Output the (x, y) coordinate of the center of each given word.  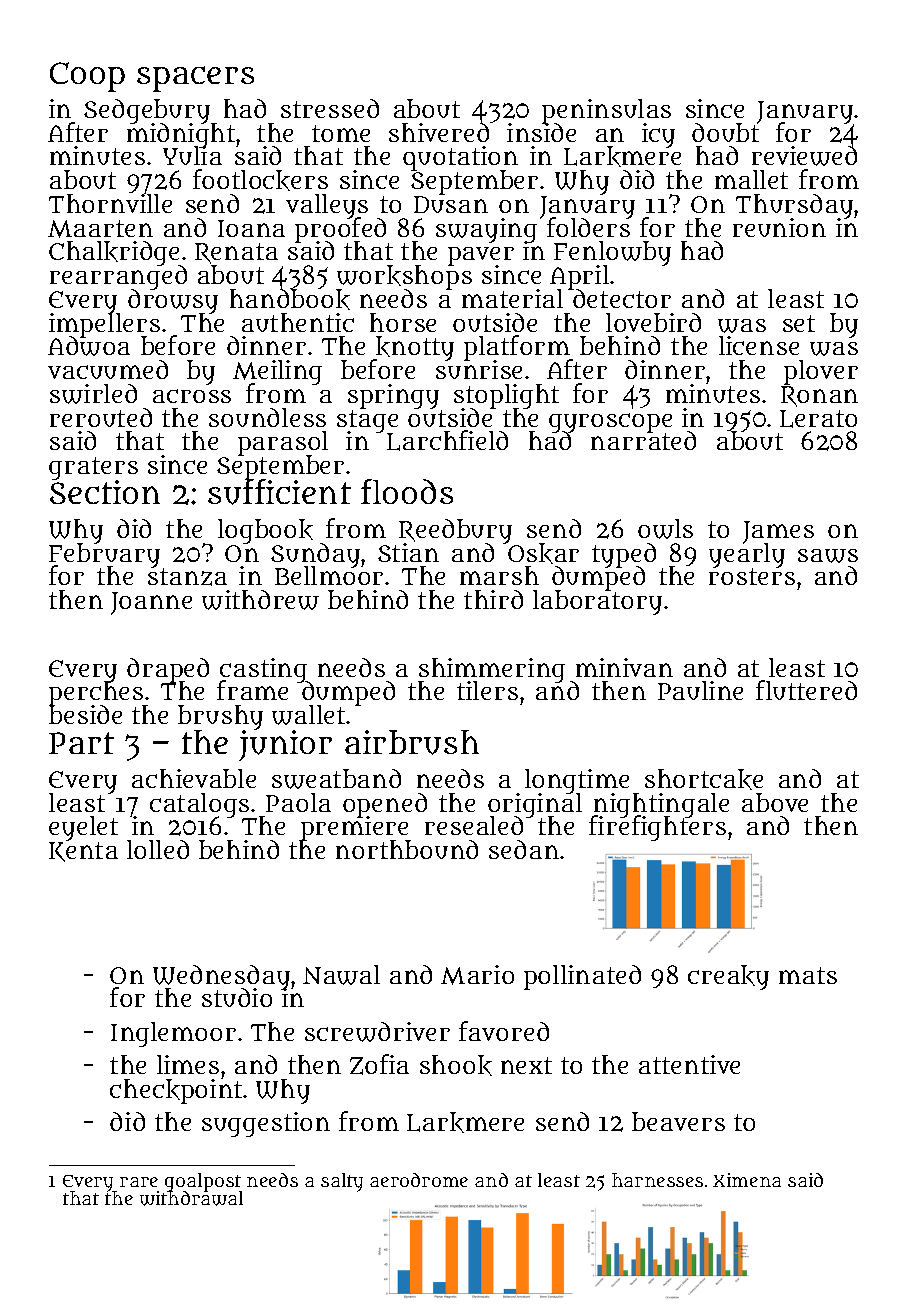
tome (341, 133)
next (526, 1065)
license (759, 345)
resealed (474, 826)
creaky (728, 977)
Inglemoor (173, 1034)
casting (264, 670)
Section (105, 492)
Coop (87, 77)
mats (808, 975)
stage (367, 421)
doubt (725, 132)
